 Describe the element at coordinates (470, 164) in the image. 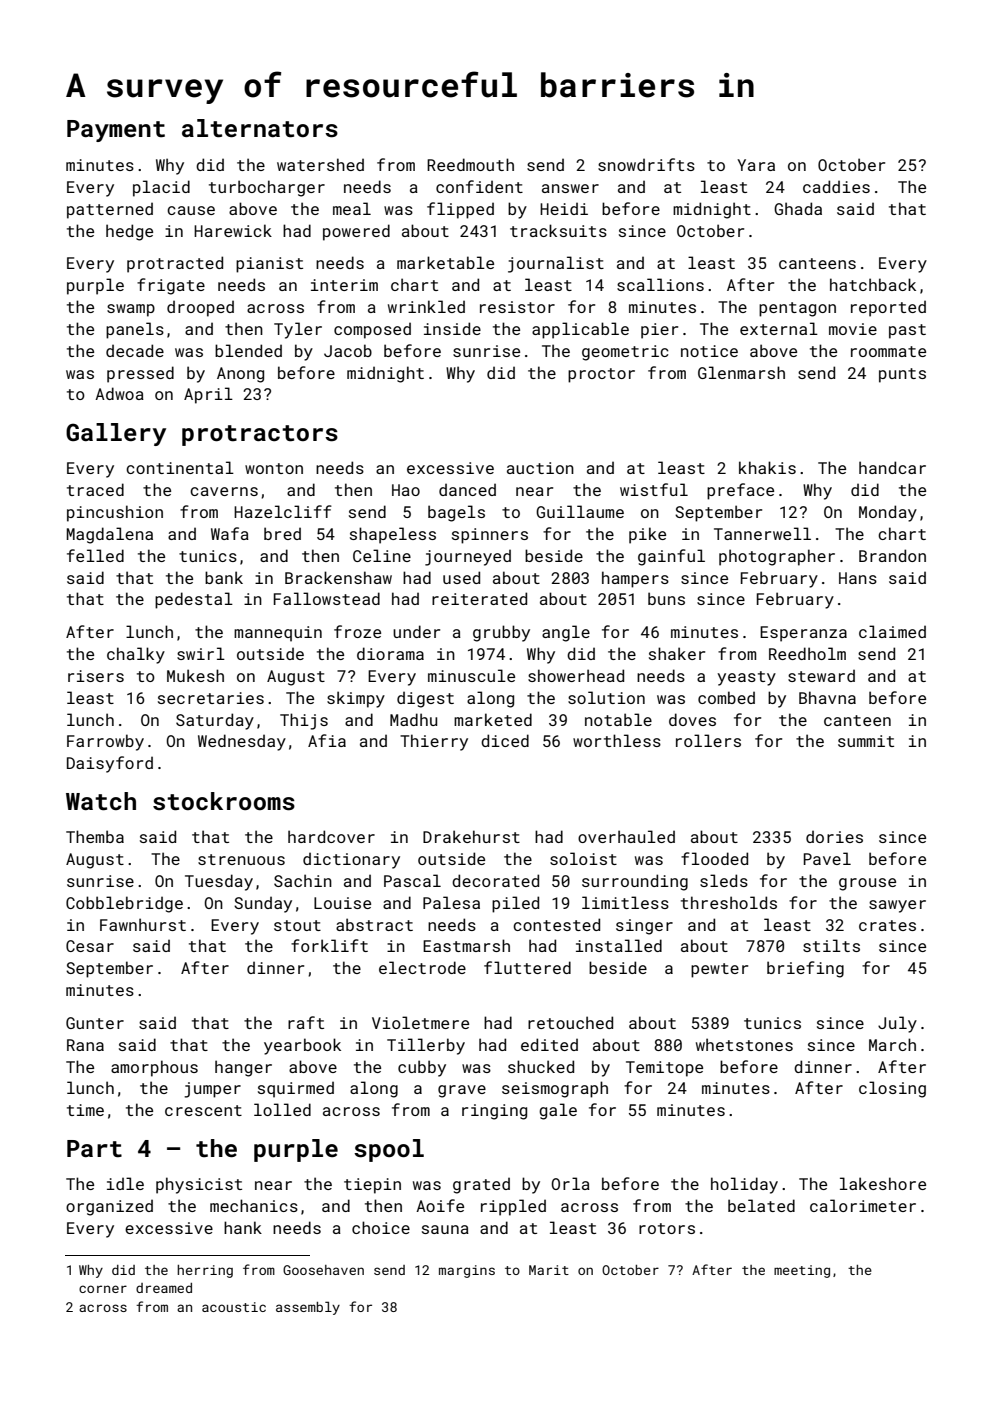

I see `Reedmouth` at that location.
